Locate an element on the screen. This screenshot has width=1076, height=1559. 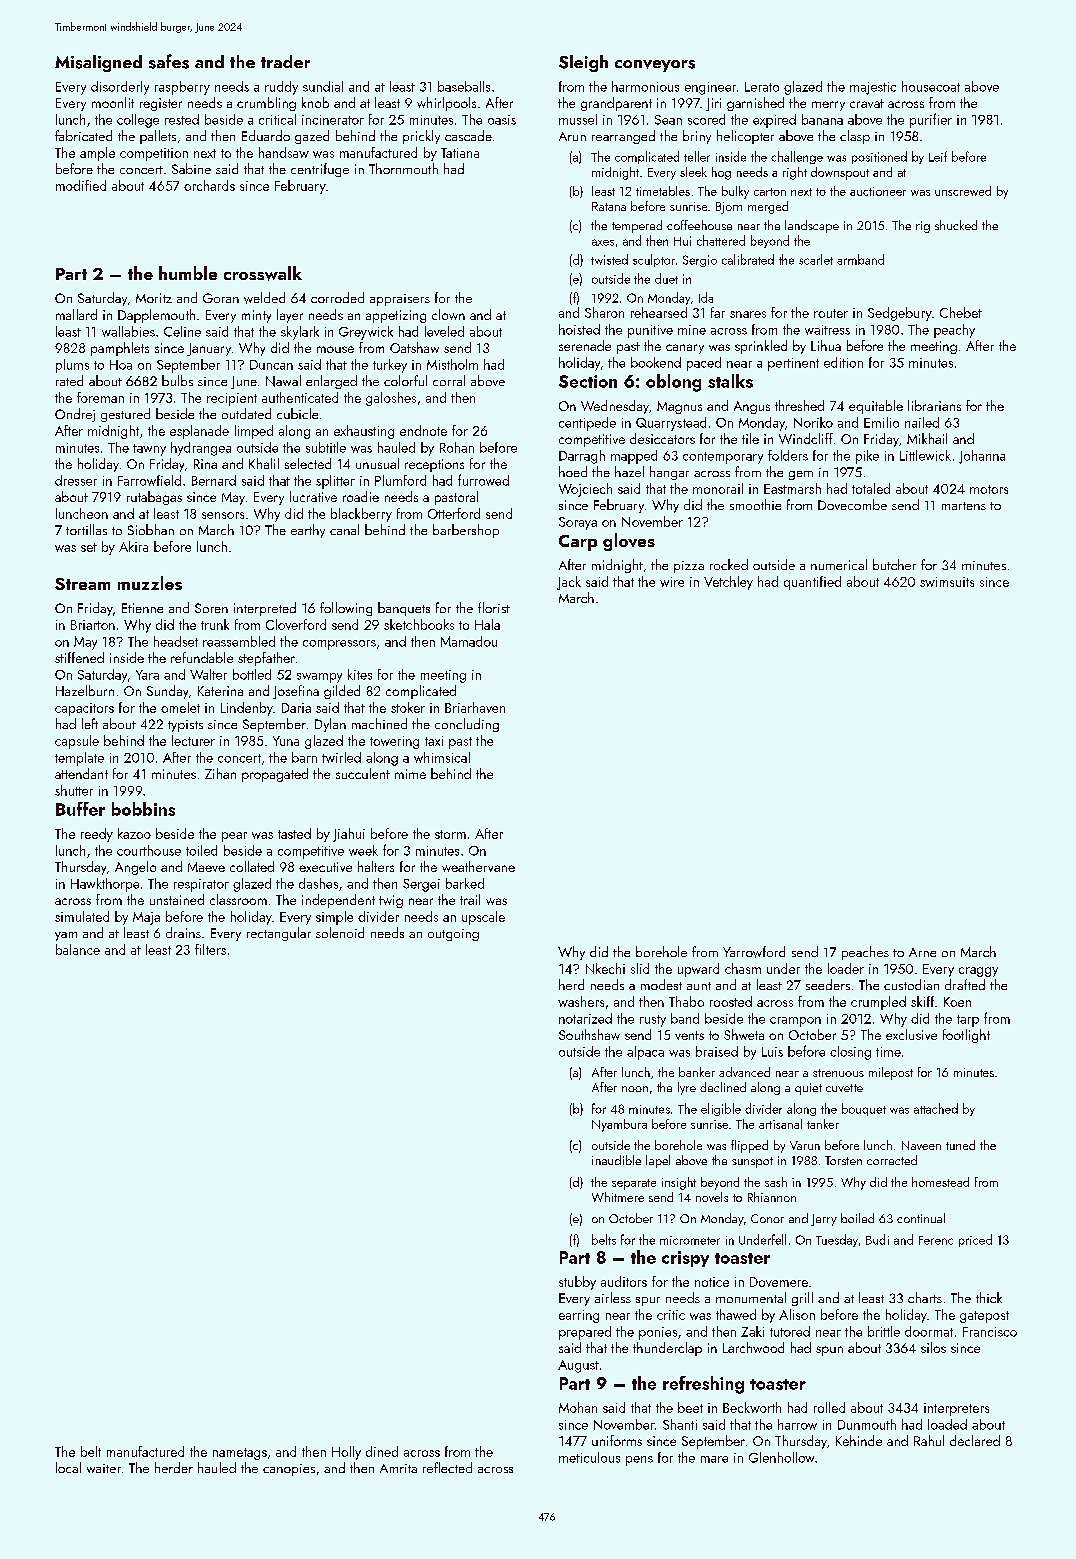
mussel is located at coordinates (578, 119).
